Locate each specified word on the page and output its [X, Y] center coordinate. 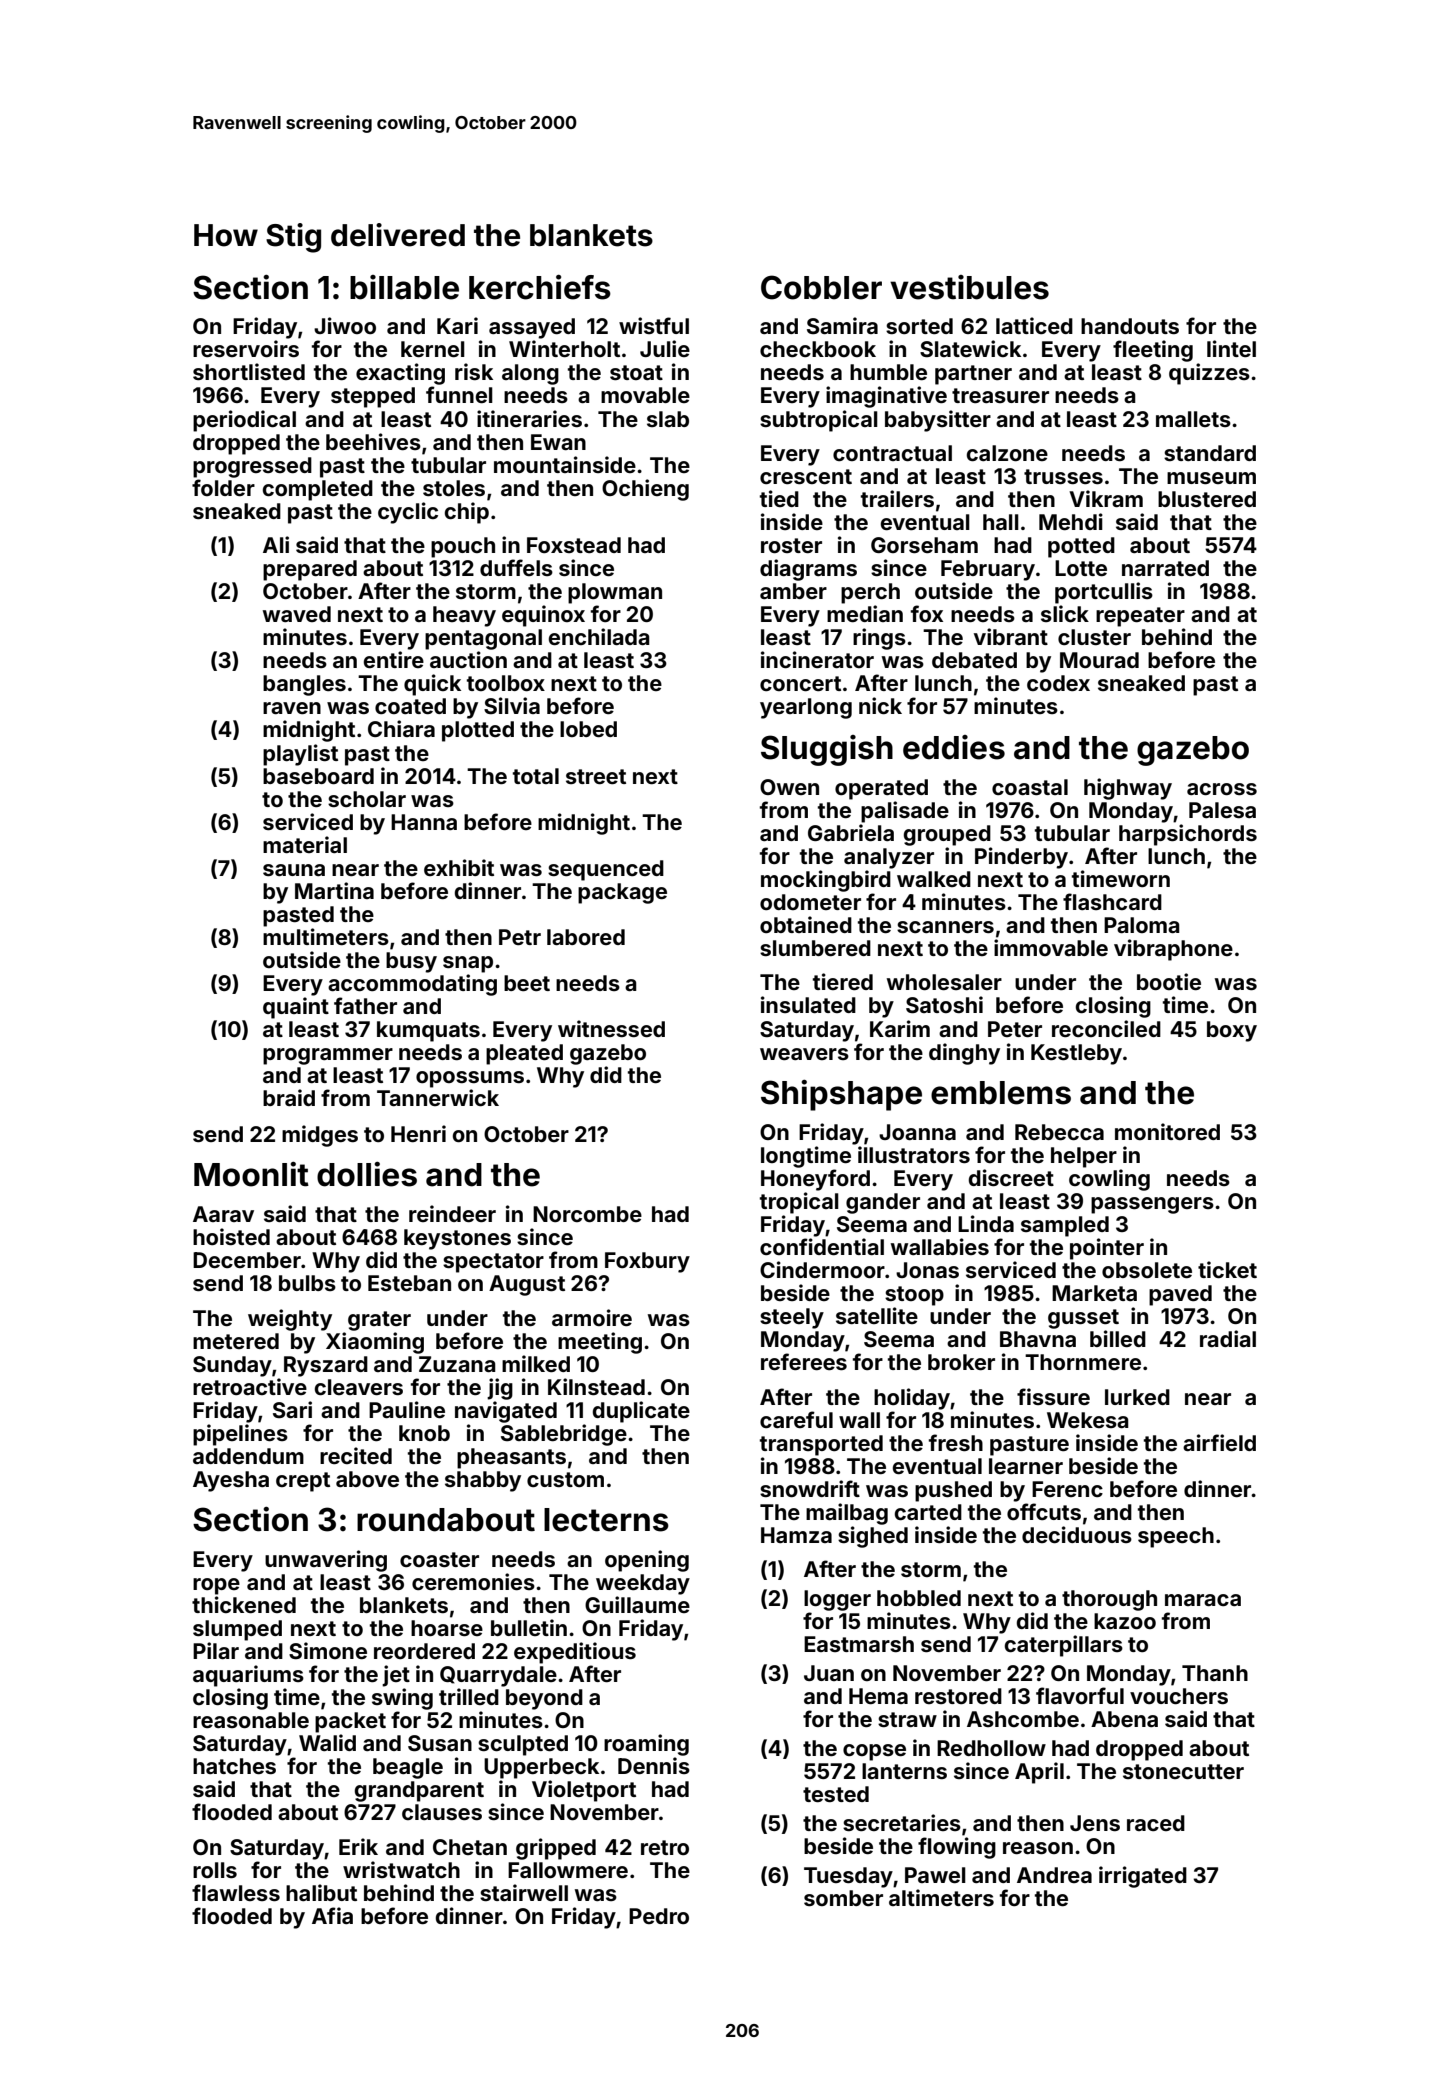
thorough [1109, 1600]
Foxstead [574, 545]
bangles [304, 685]
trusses [1063, 476]
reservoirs [246, 348]
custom [565, 1479]
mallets [1193, 419]
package [622, 893]
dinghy [964, 1054]
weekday [643, 1584]
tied [779, 498]
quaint [296, 1008]
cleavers [359, 1387]
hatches [234, 1766]
